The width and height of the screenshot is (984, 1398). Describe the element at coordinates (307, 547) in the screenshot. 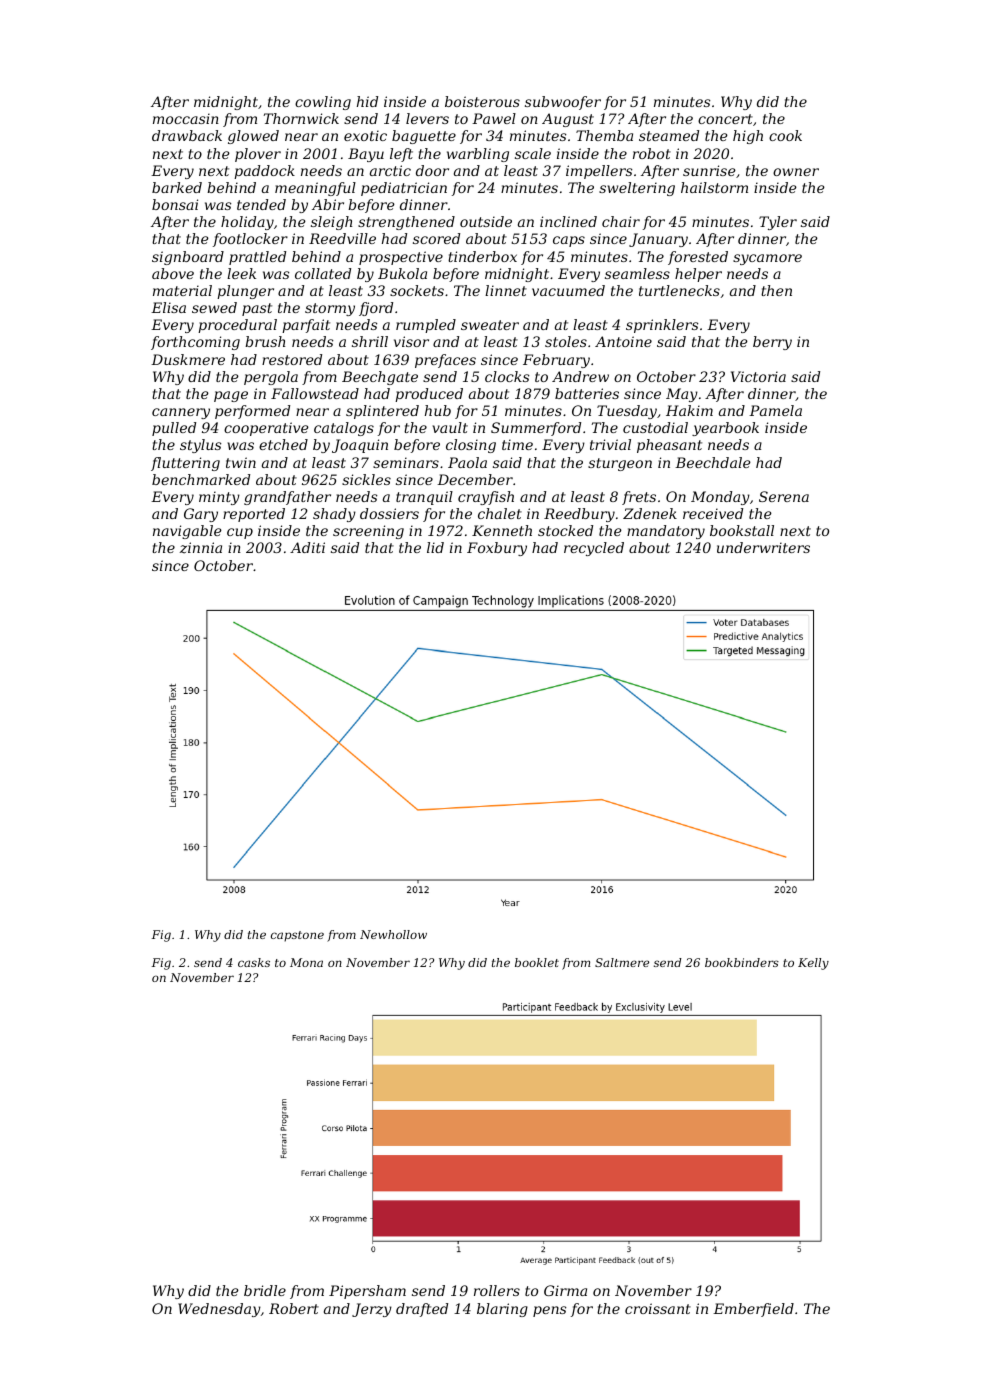

I see `Aditi` at that location.
